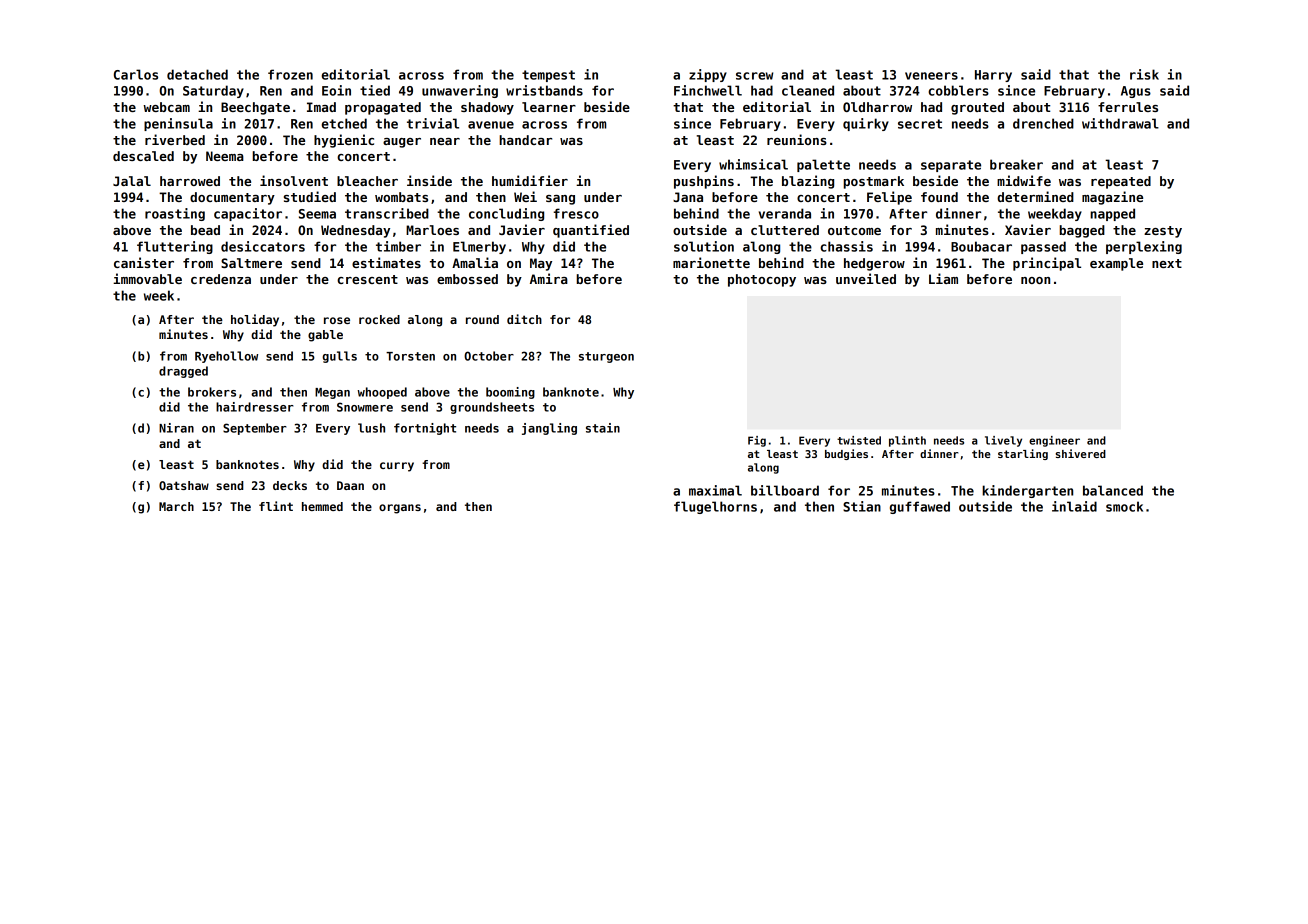 The width and height of the screenshot is (1308, 924). Describe the element at coordinates (213, 91) in the screenshot. I see `Saturday` at that location.
